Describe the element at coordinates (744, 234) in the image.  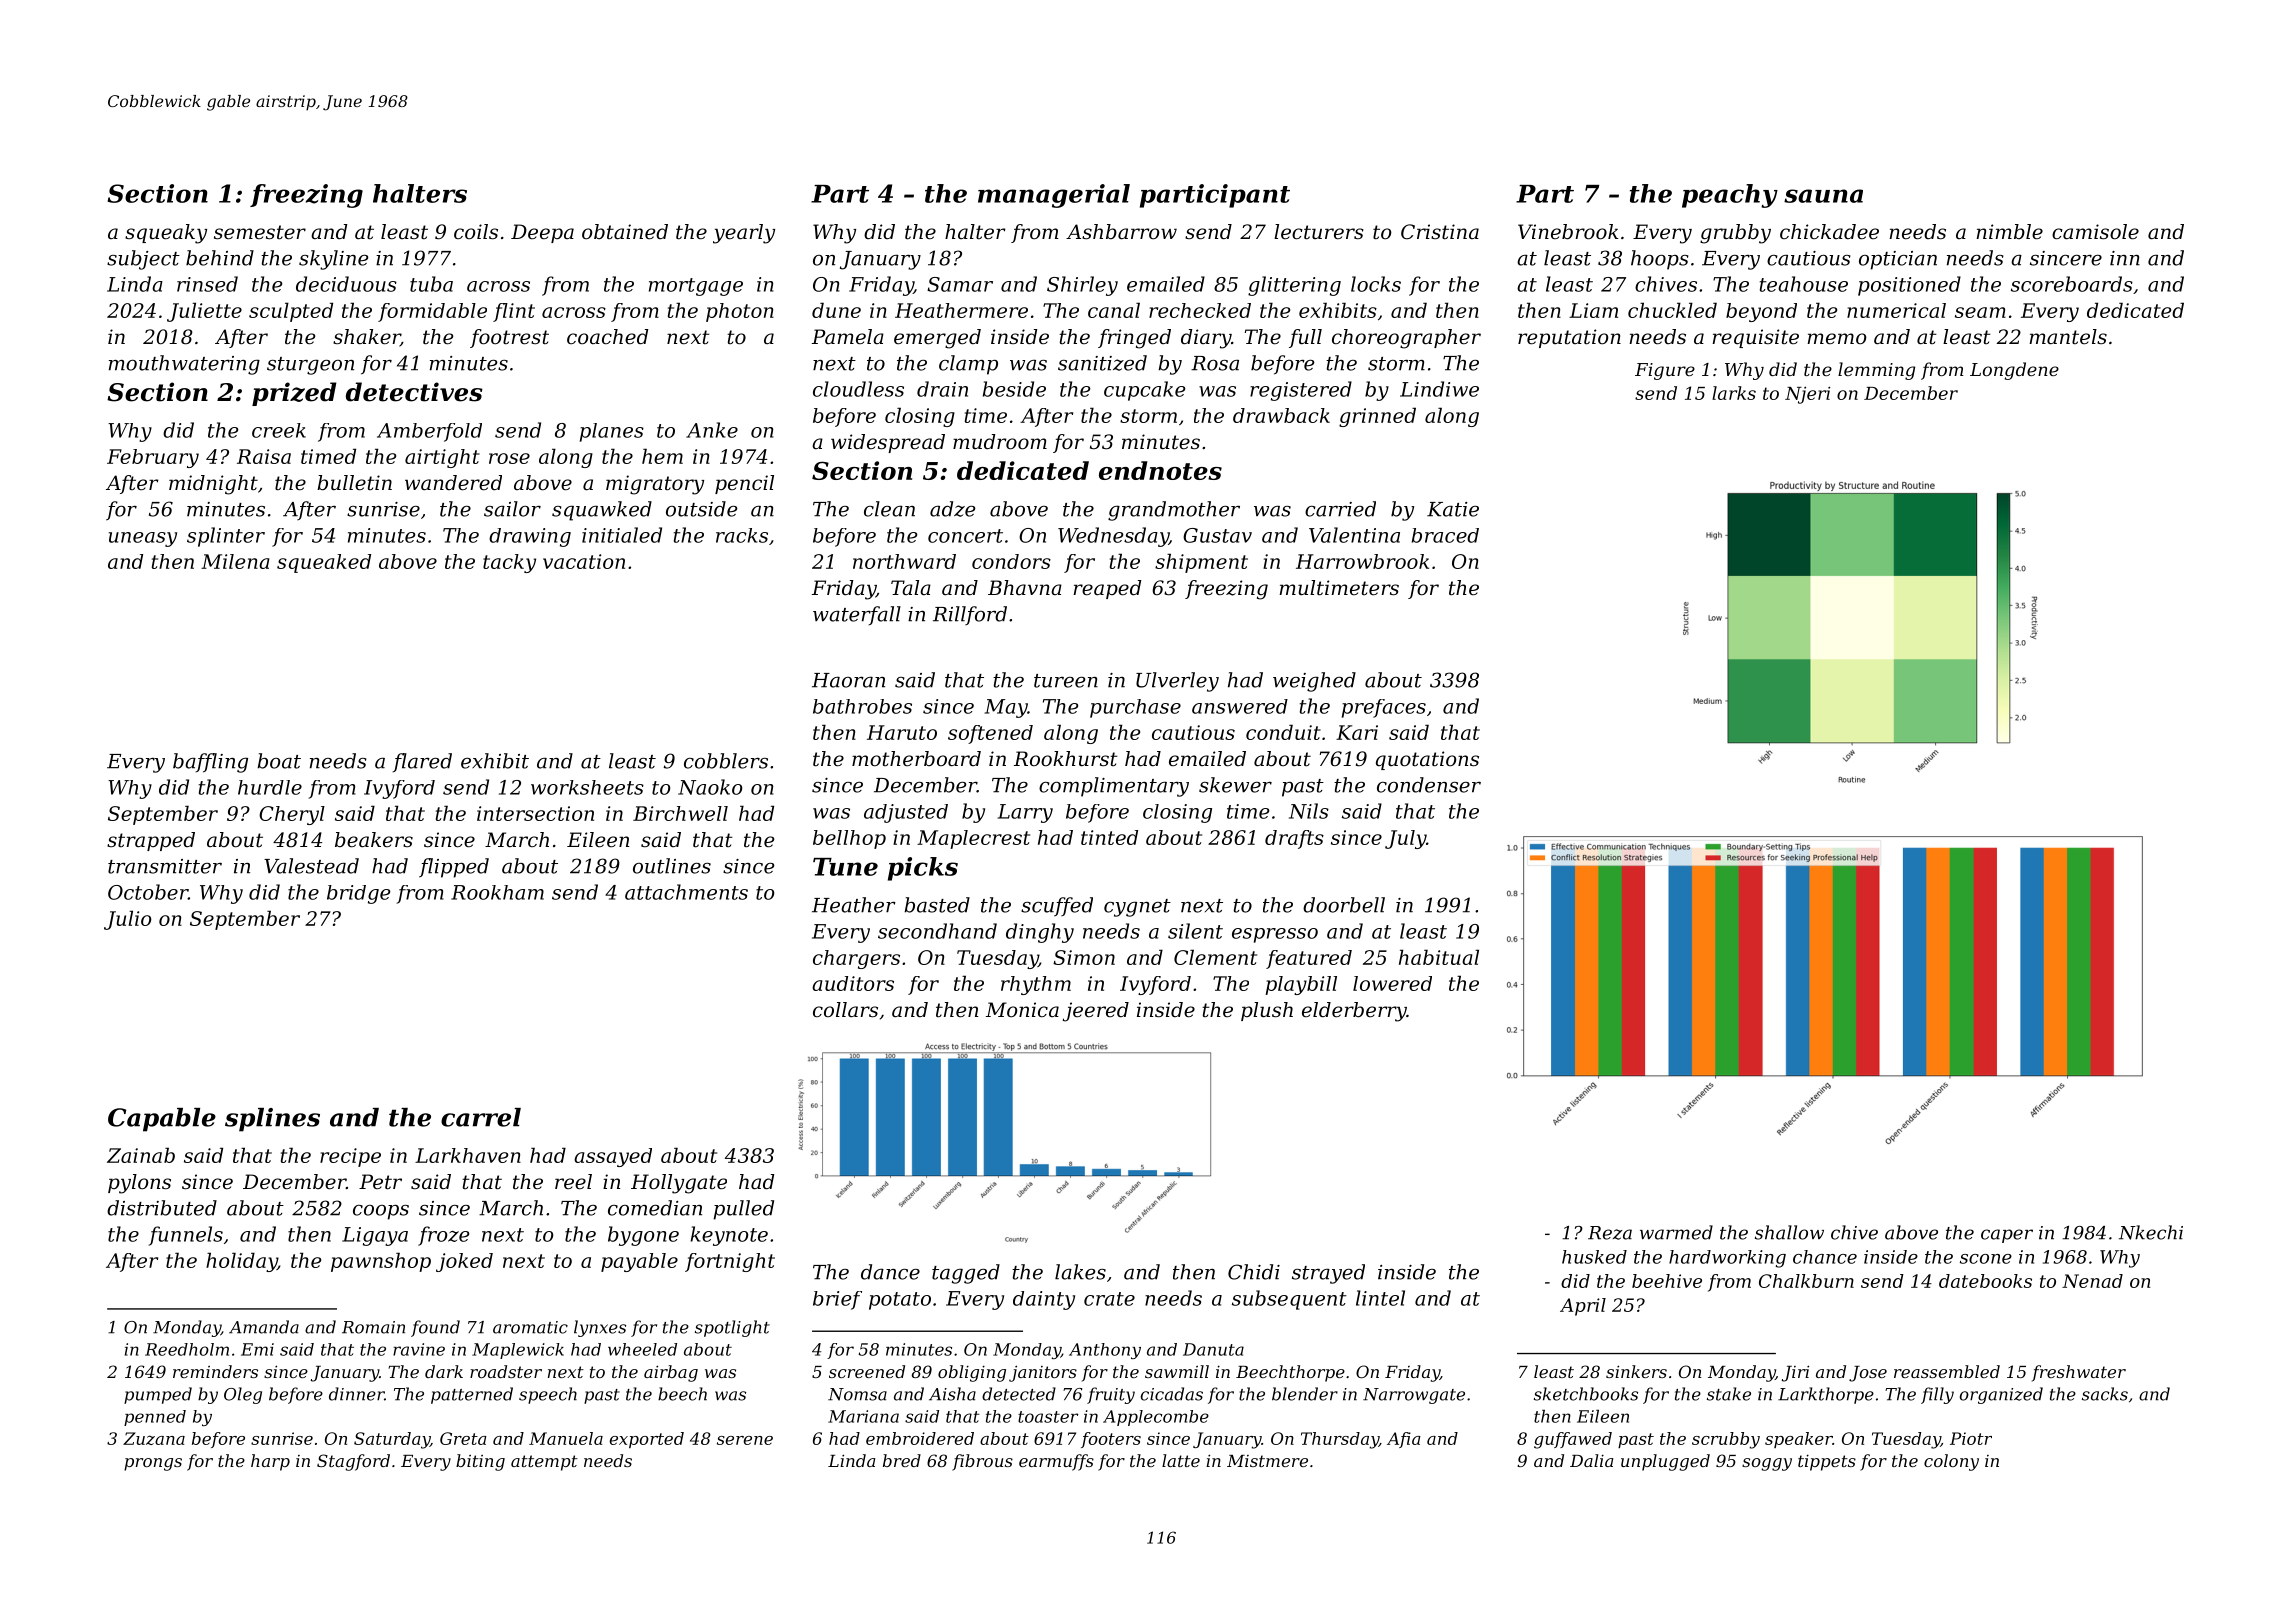
I see `yearly` at that location.
